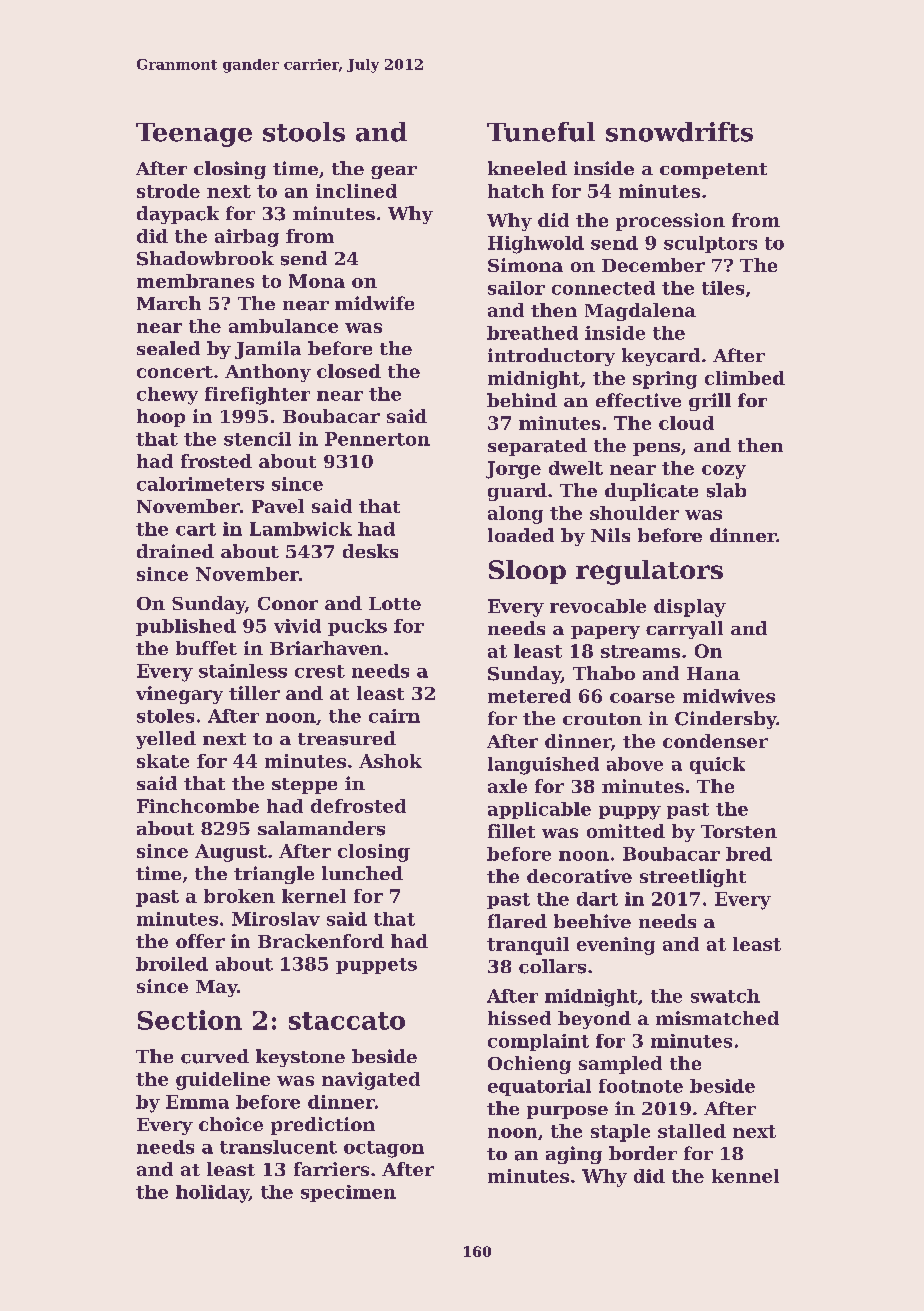 The image size is (924, 1311). What do you see at coordinates (745, 1176) in the document?
I see `kennel` at bounding box center [745, 1176].
